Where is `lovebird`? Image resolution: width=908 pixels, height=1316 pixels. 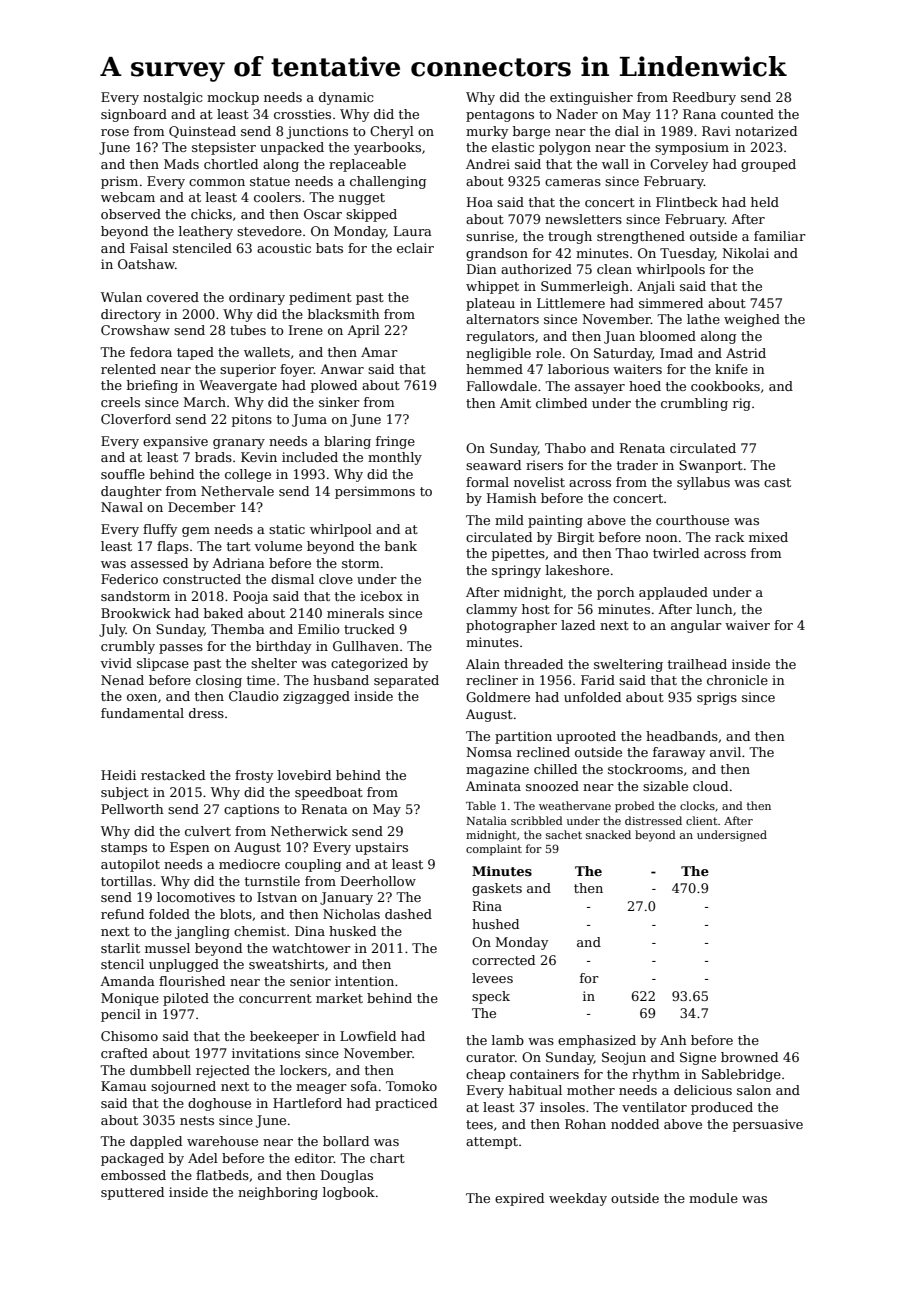
lovebird is located at coordinates (304, 775).
